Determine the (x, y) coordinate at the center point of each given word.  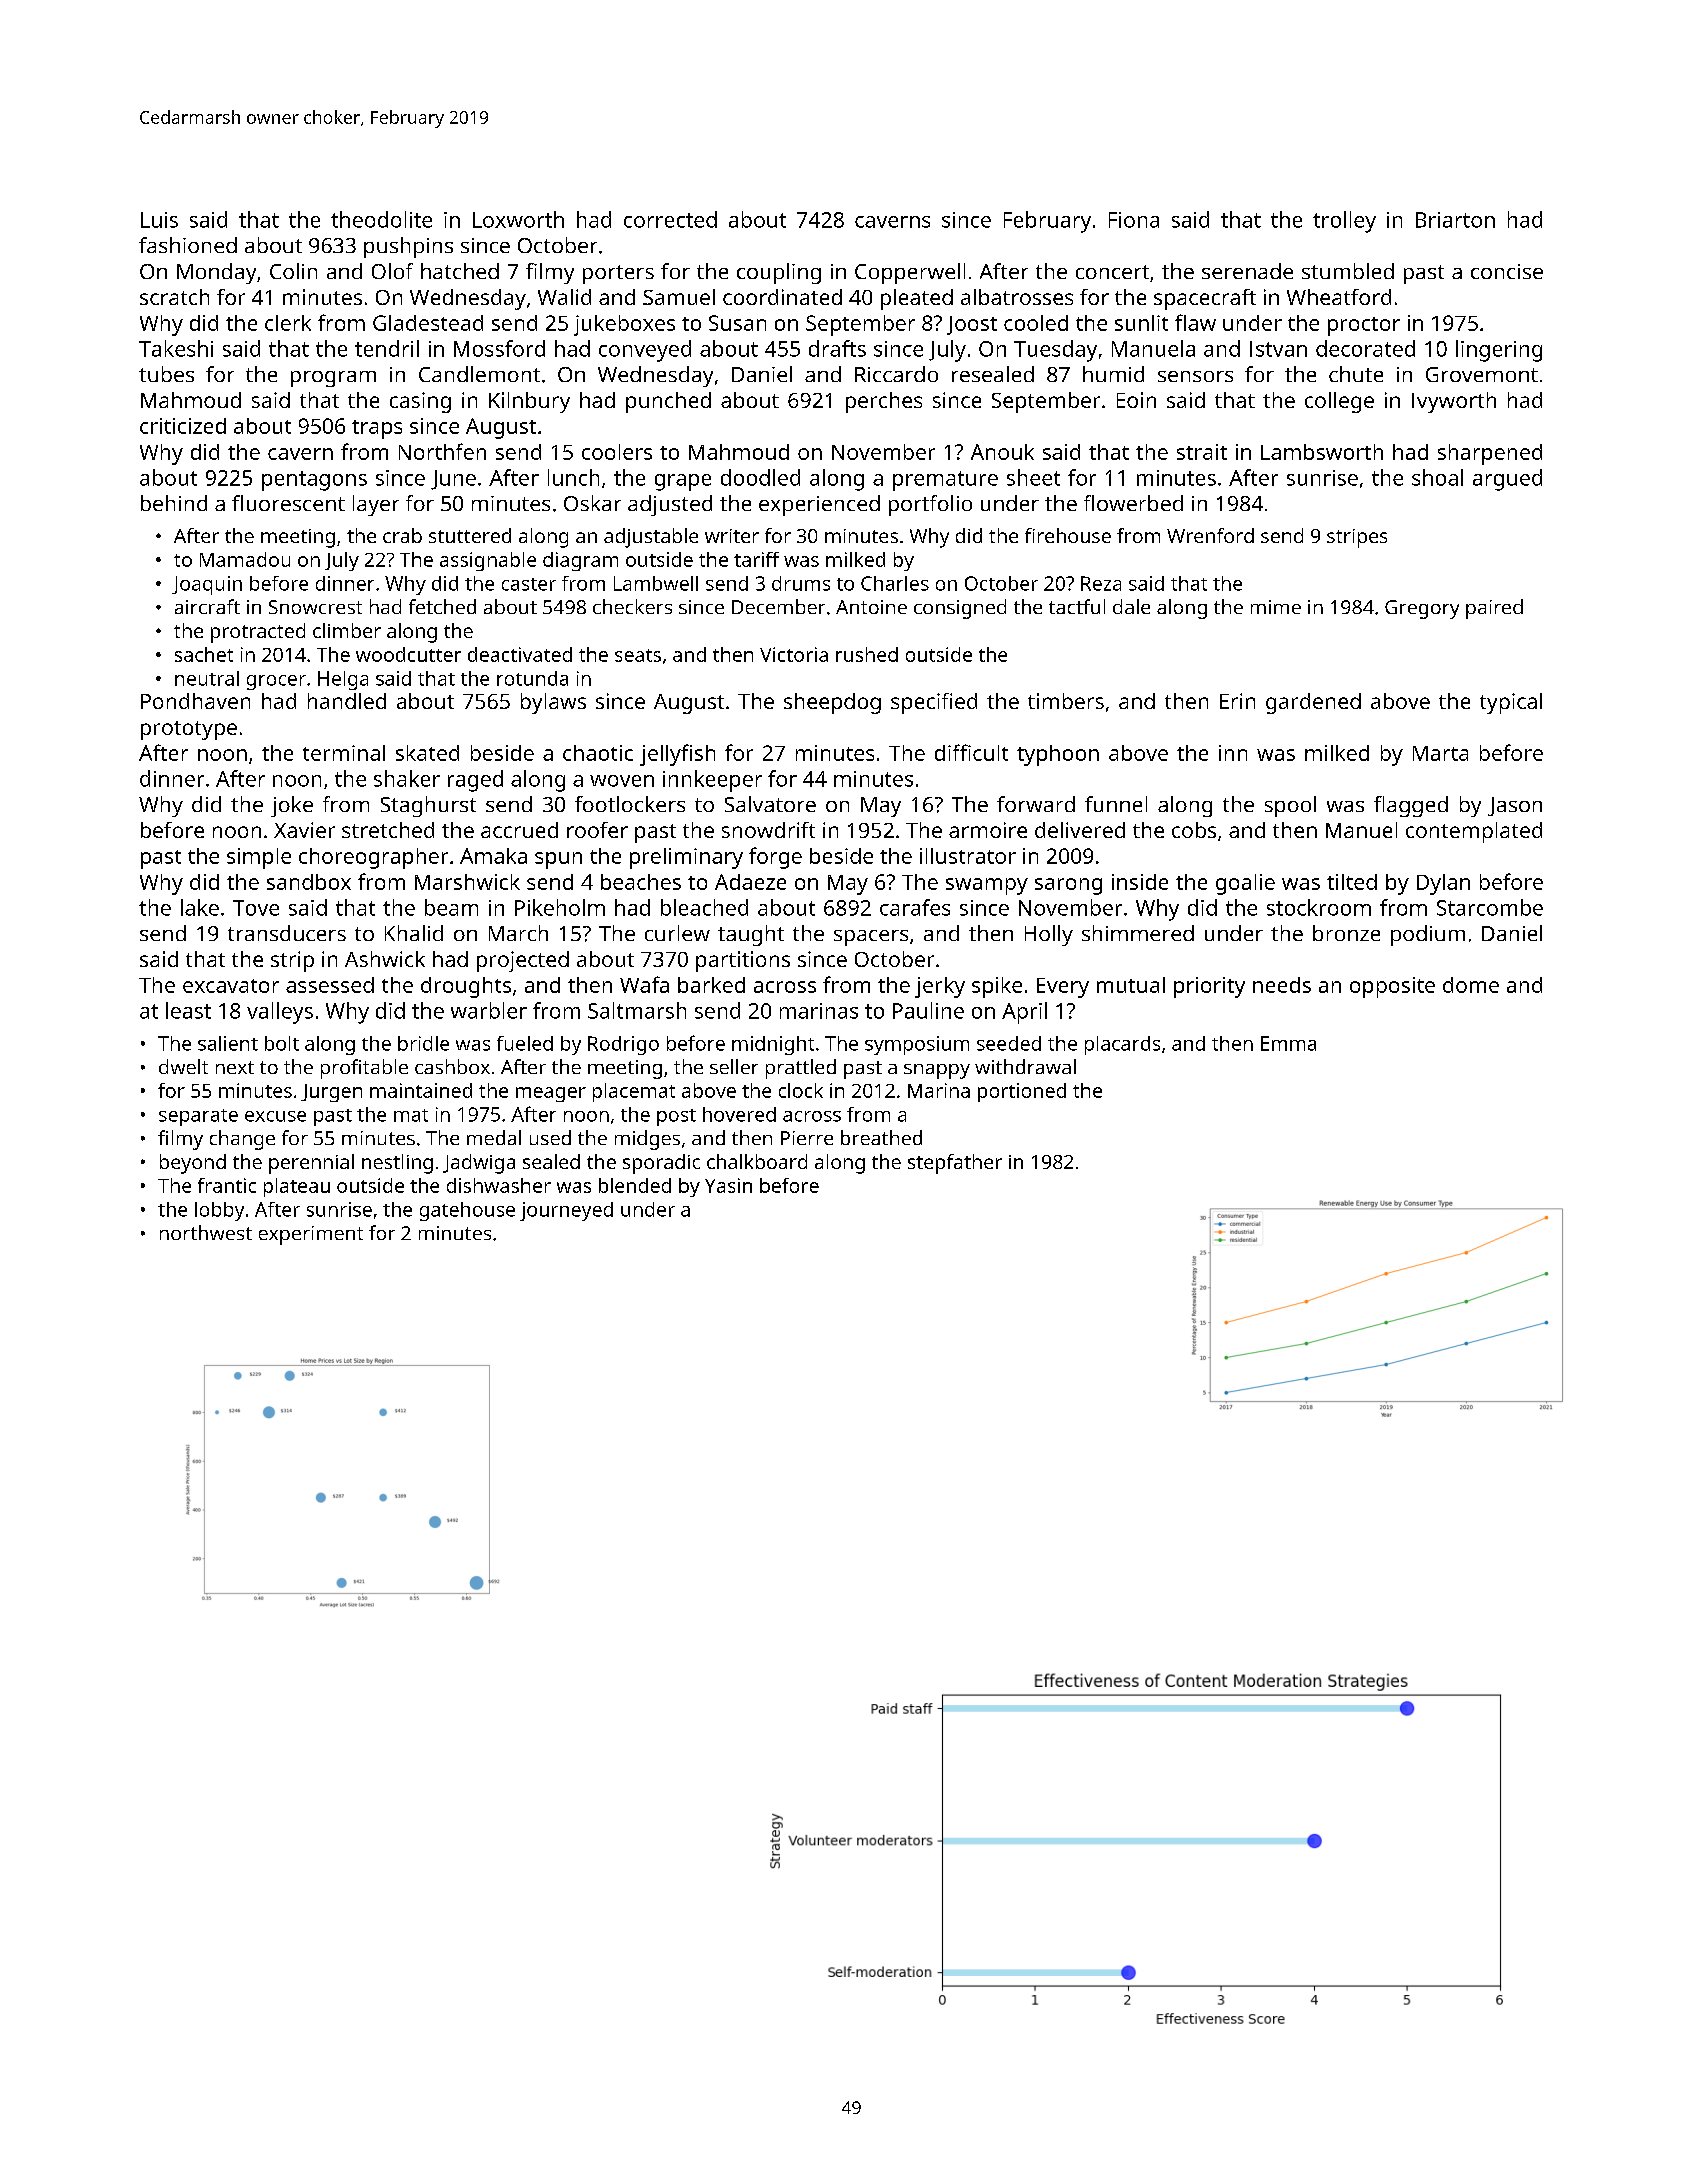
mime (1276, 607)
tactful (1077, 606)
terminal (344, 753)
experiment (311, 1235)
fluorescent (288, 503)
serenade (1247, 271)
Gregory (1422, 609)
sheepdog (832, 703)
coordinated (782, 297)
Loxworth (518, 219)
